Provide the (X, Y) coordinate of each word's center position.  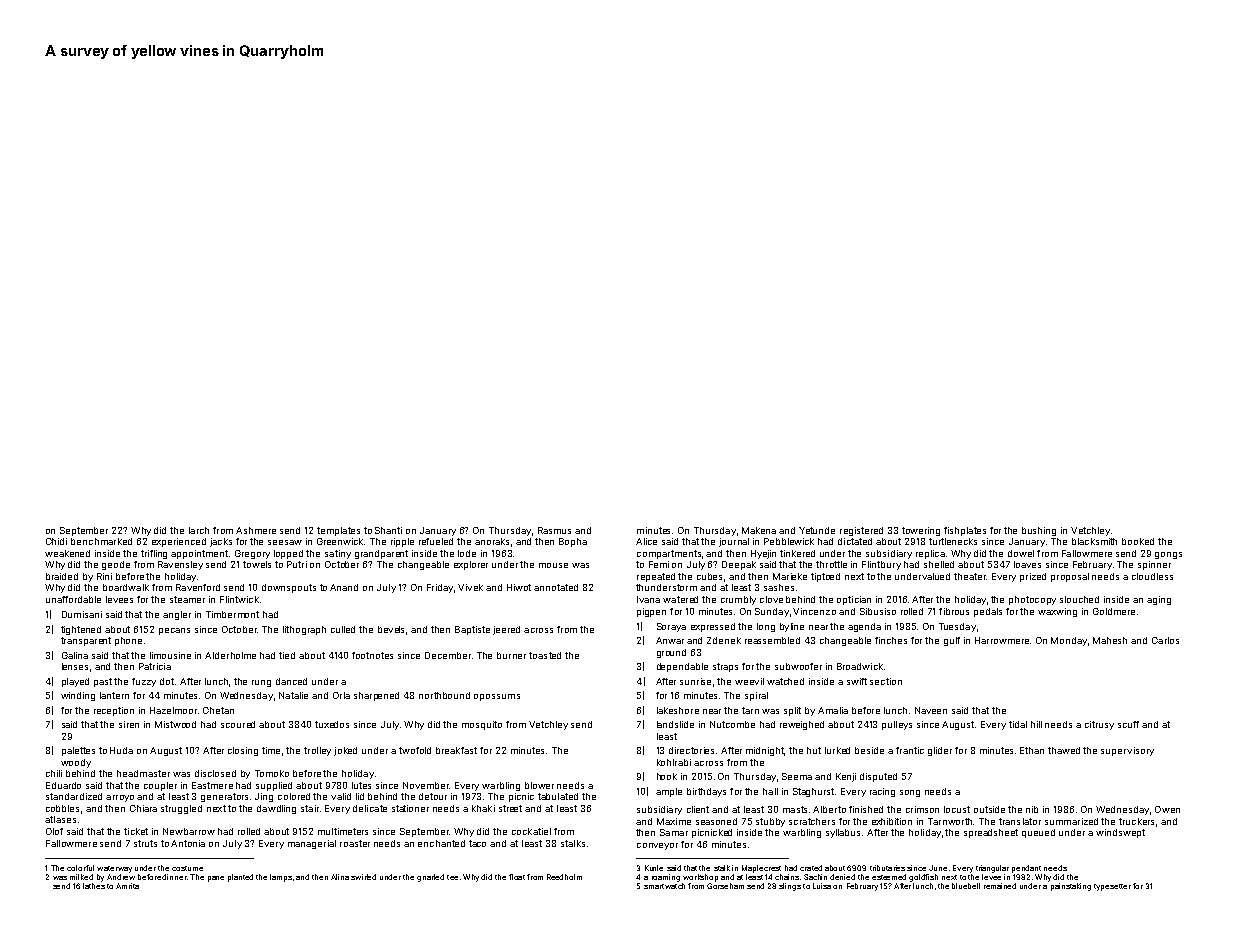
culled (343, 629)
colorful (80, 868)
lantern (114, 695)
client (698, 809)
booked (1138, 541)
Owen (1167, 809)
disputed (878, 777)
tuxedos (332, 724)
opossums (497, 697)
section (886, 681)
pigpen (651, 612)
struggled (181, 809)
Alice (646, 541)
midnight (765, 751)
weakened (67, 553)
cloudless (1152, 576)
